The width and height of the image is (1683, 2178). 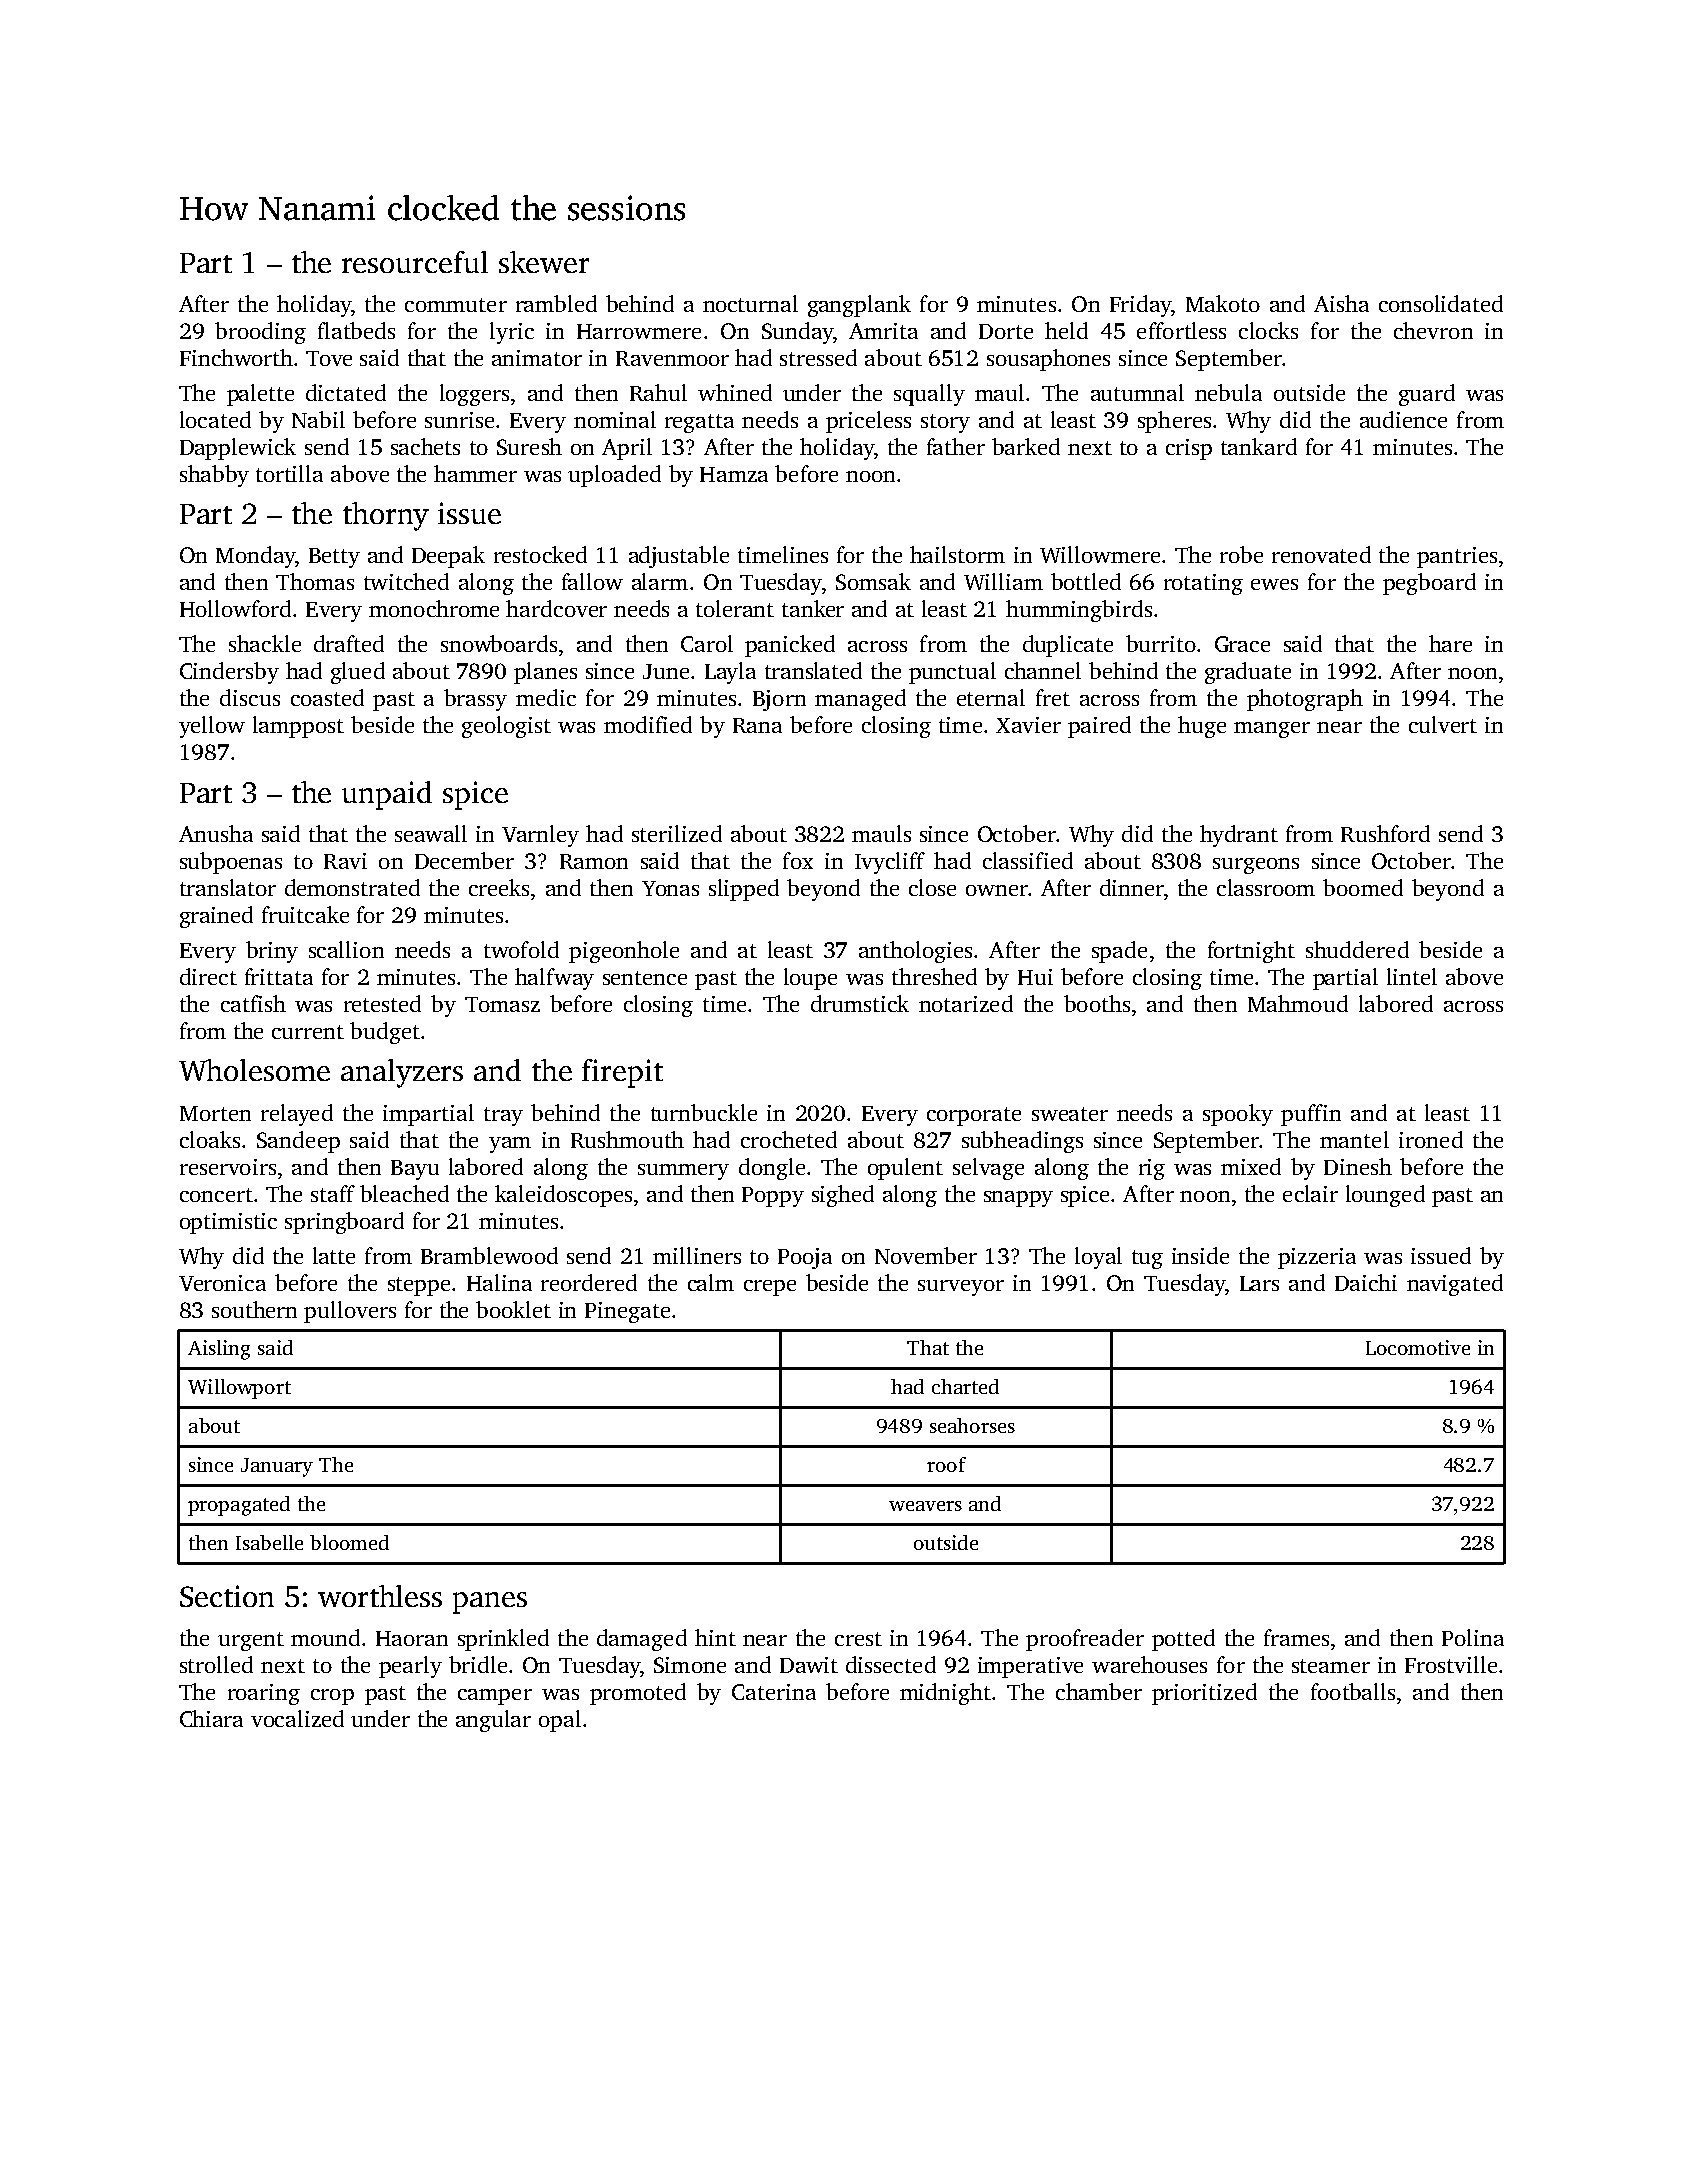 I want to click on classroom, so click(x=1266, y=887).
